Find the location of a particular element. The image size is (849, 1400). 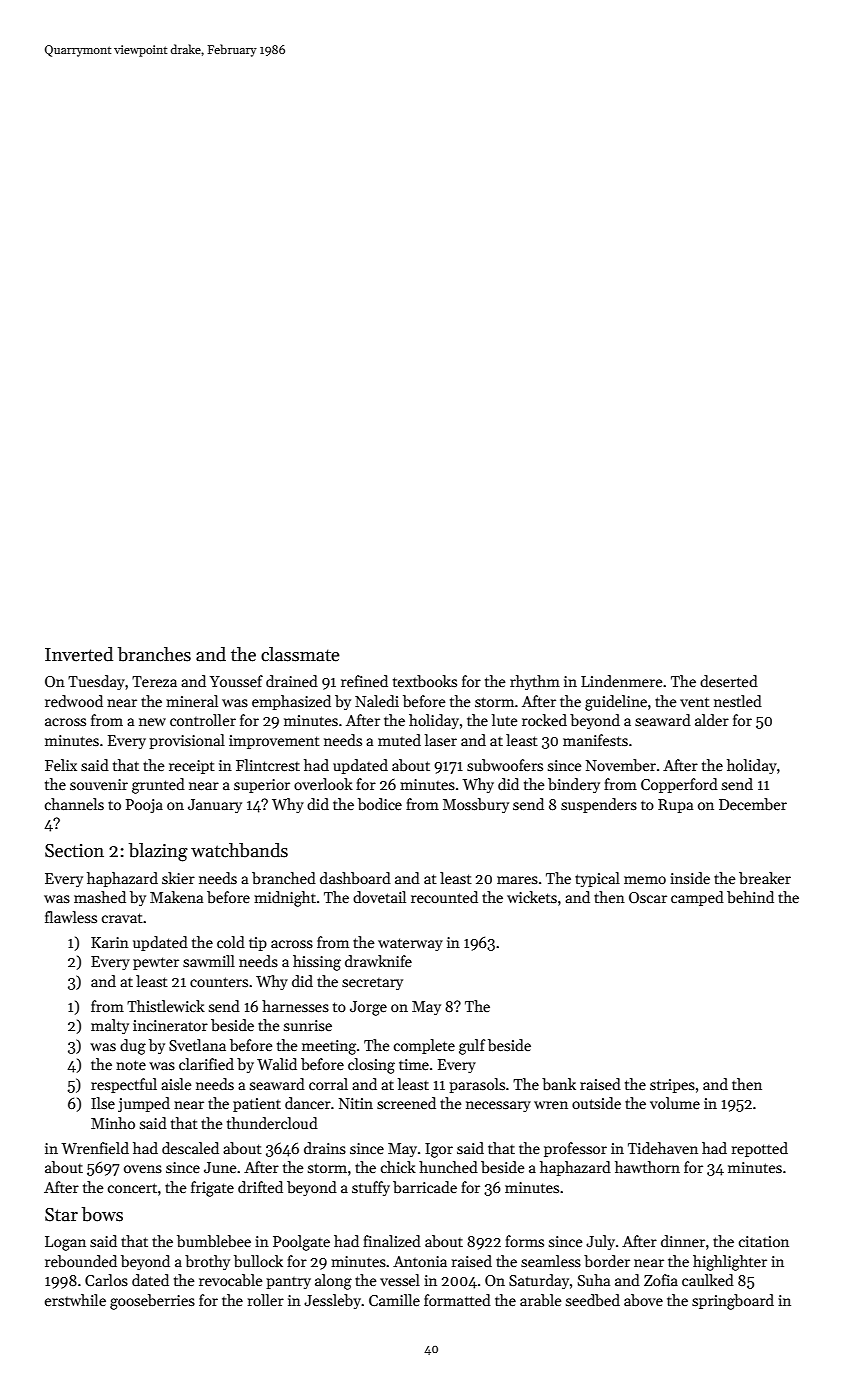

provisional is located at coordinates (187, 741).
